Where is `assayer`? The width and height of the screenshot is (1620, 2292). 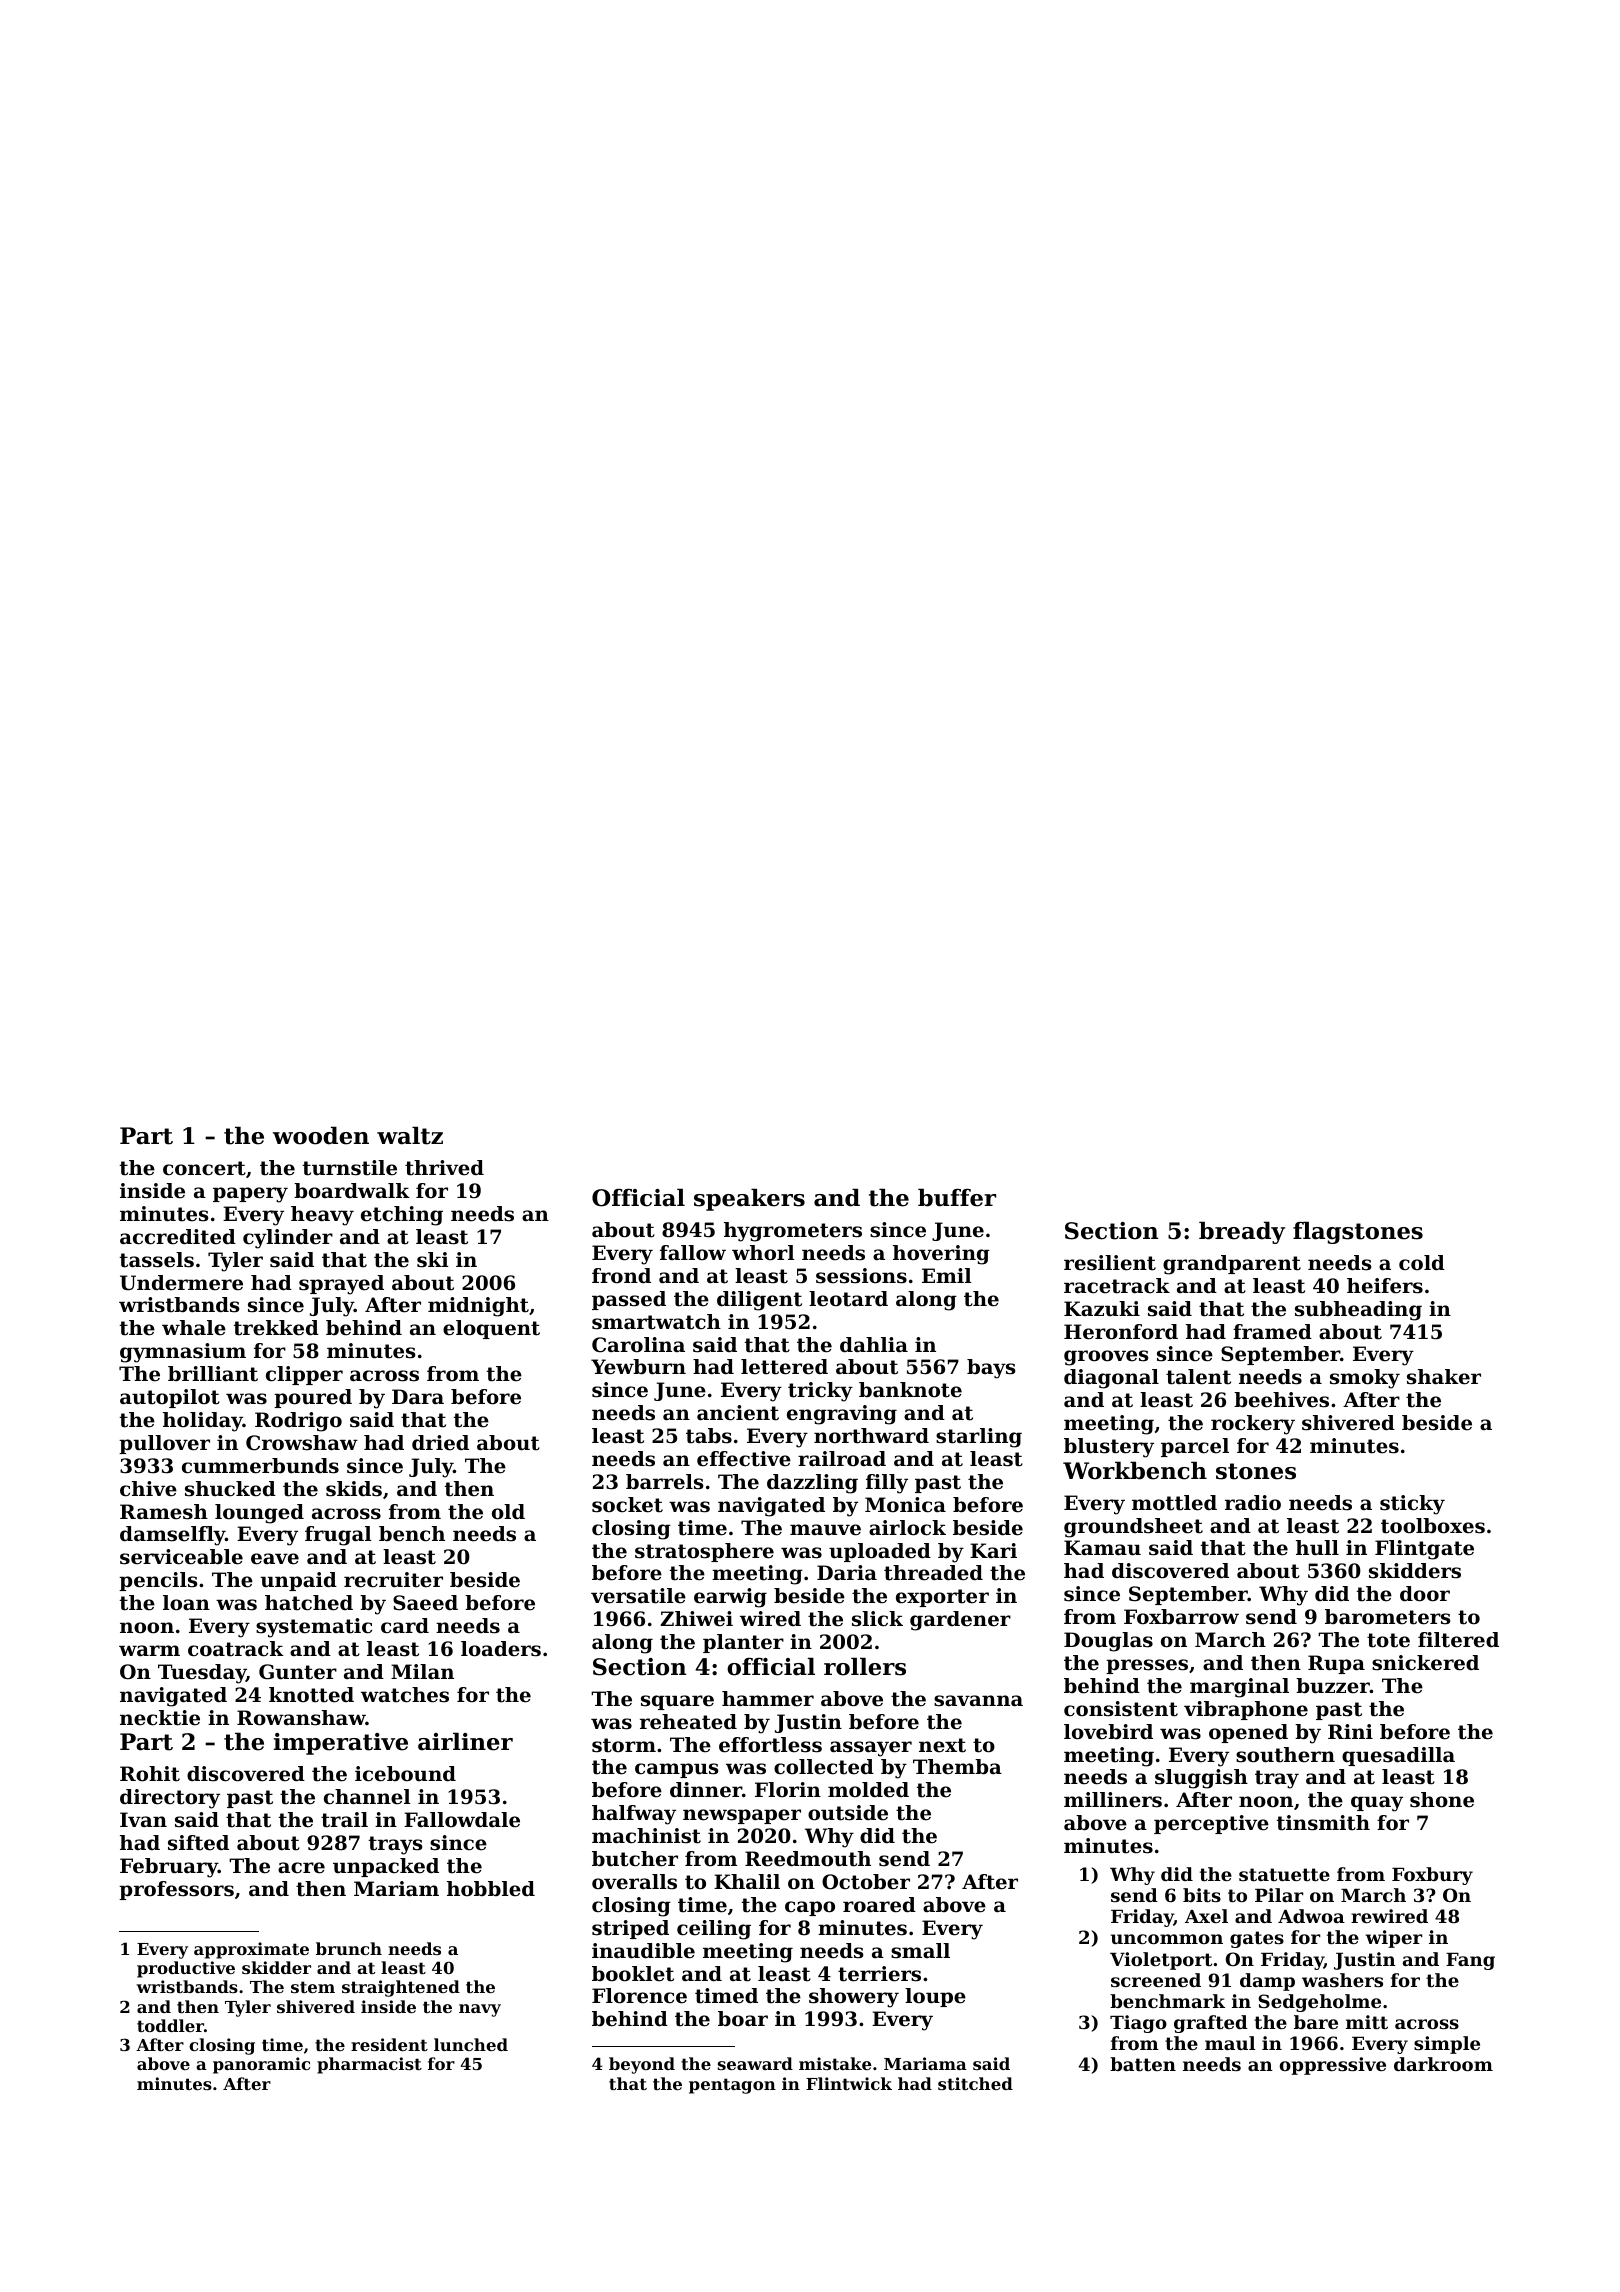
assayer is located at coordinates (871, 1749).
